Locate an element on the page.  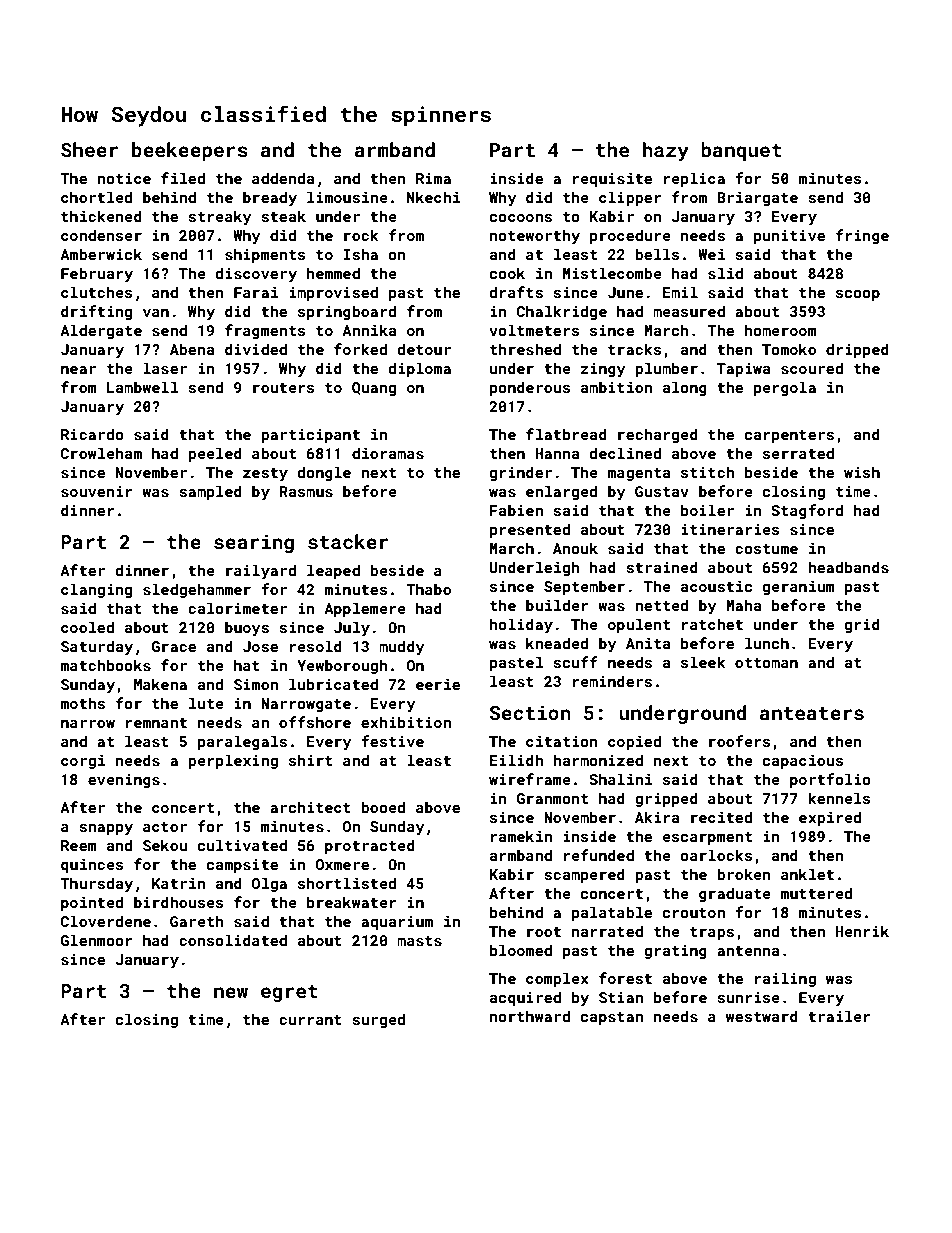
dripped is located at coordinates (857, 350).
